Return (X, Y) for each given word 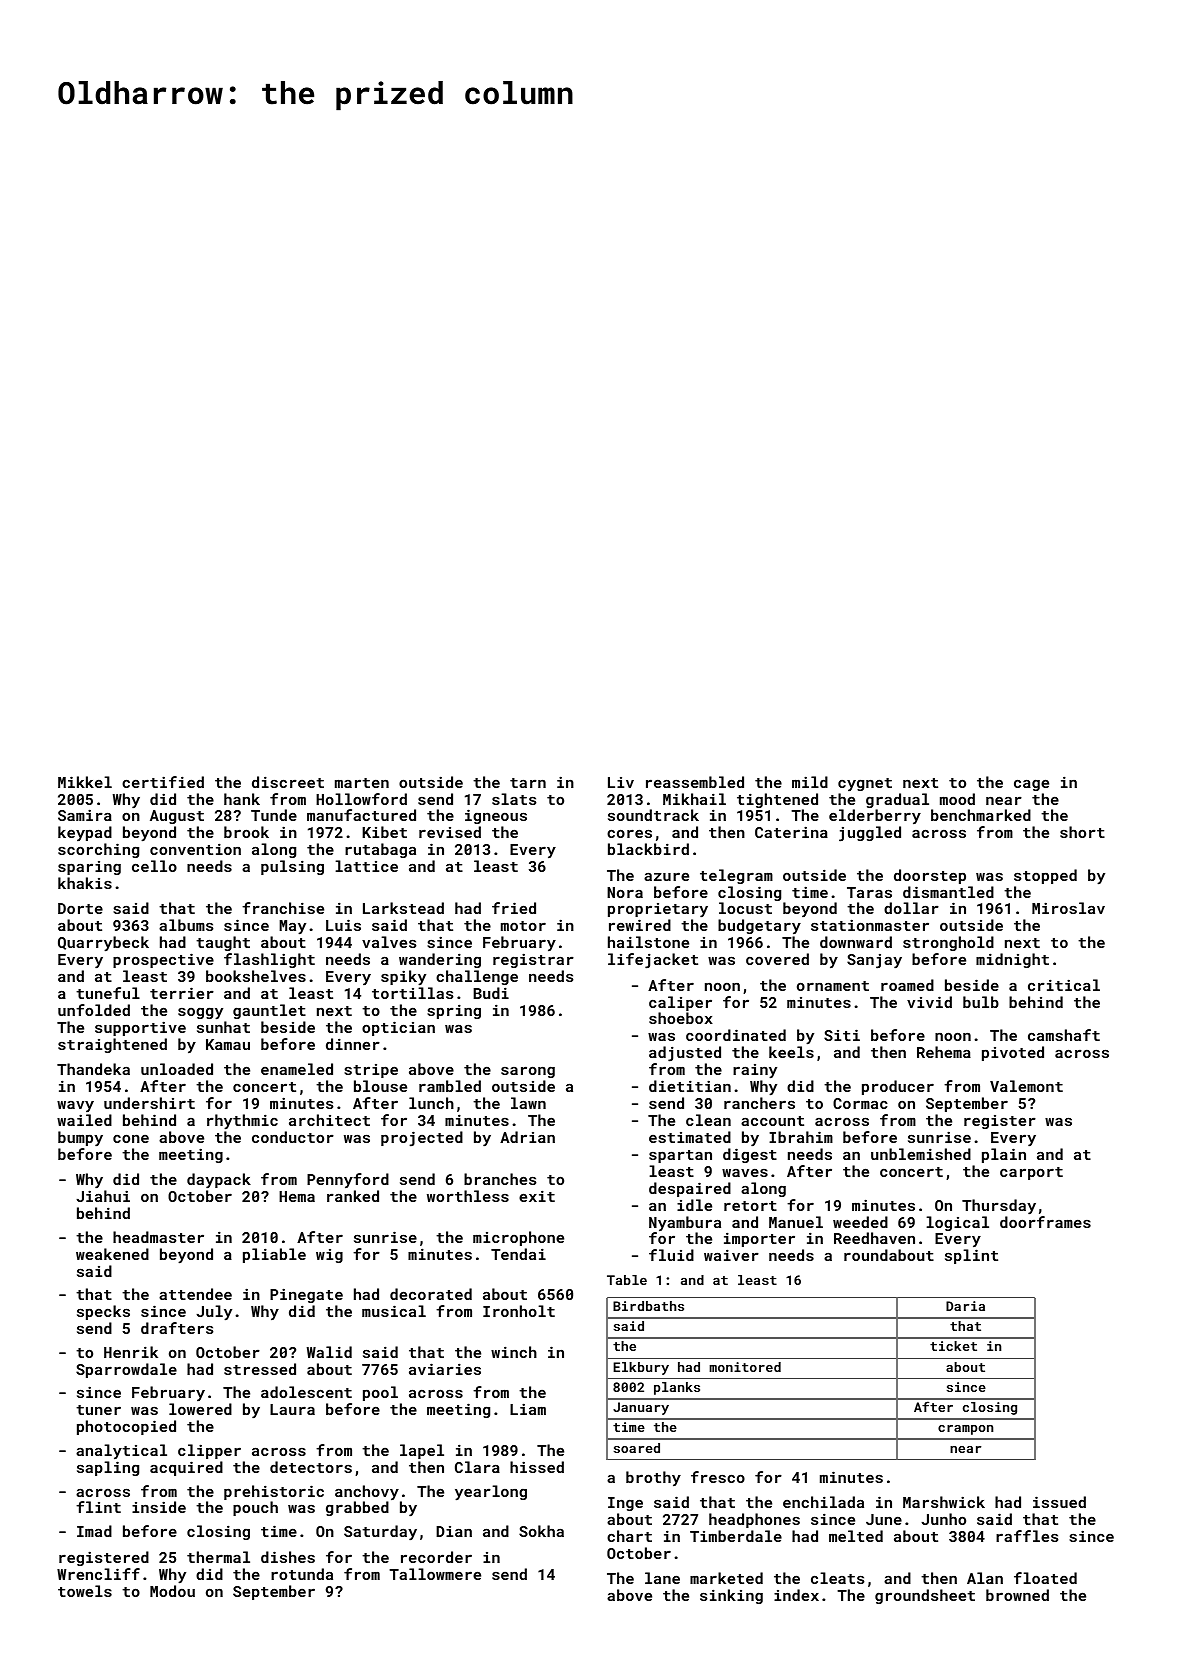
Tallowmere (435, 1574)
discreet (288, 782)
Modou (172, 1591)
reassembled (695, 782)
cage (1031, 785)
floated (1045, 1578)
